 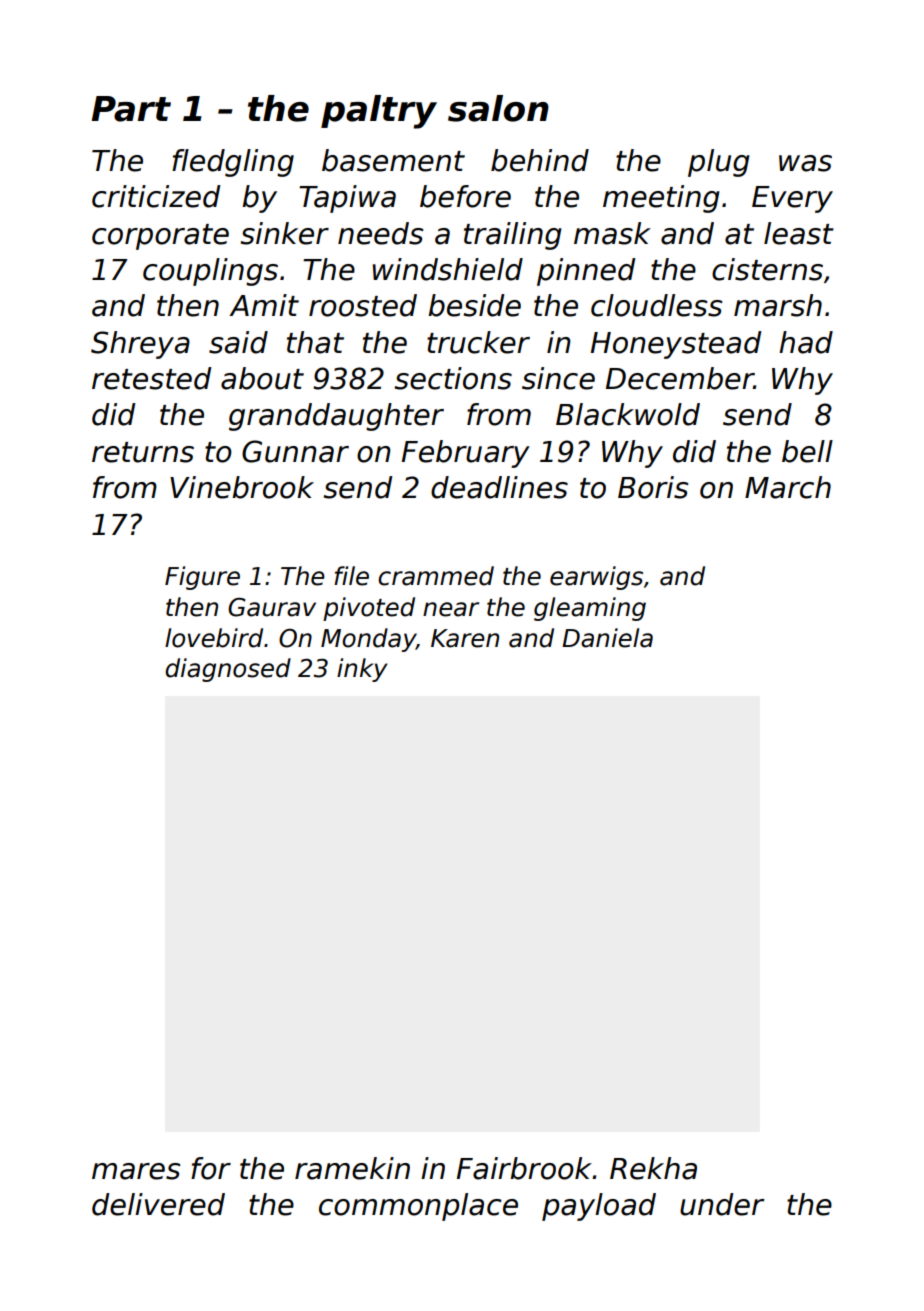 I want to click on plug, so click(x=719, y=163).
